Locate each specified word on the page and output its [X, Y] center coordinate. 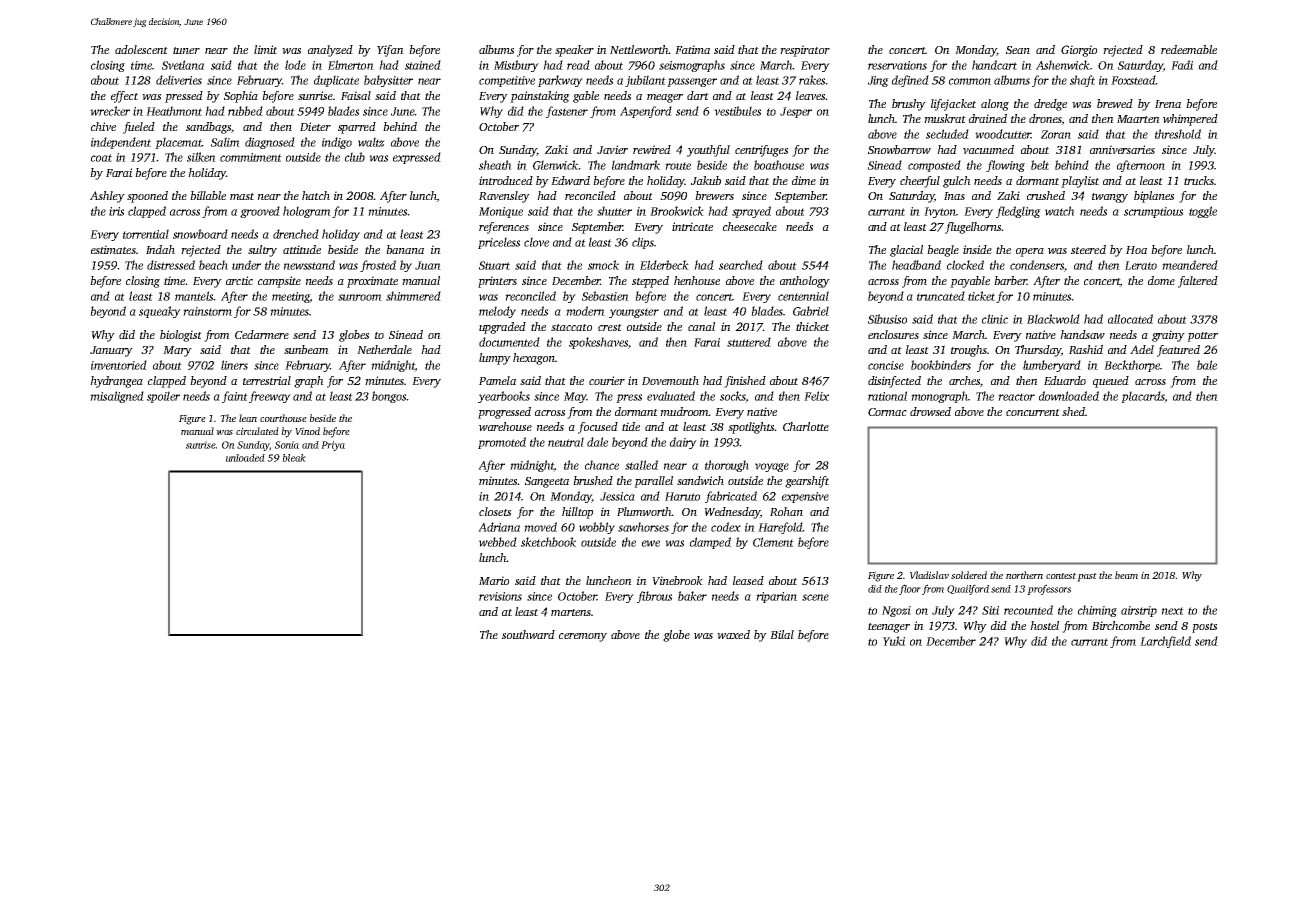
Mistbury [516, 66]
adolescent [141, 49]
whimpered [1190, 120]
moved [540, 527]
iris [116, 211]
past [1087, 577]
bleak [294, 458]
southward [528, 634]
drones [1045, 119]
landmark [636, 165]
